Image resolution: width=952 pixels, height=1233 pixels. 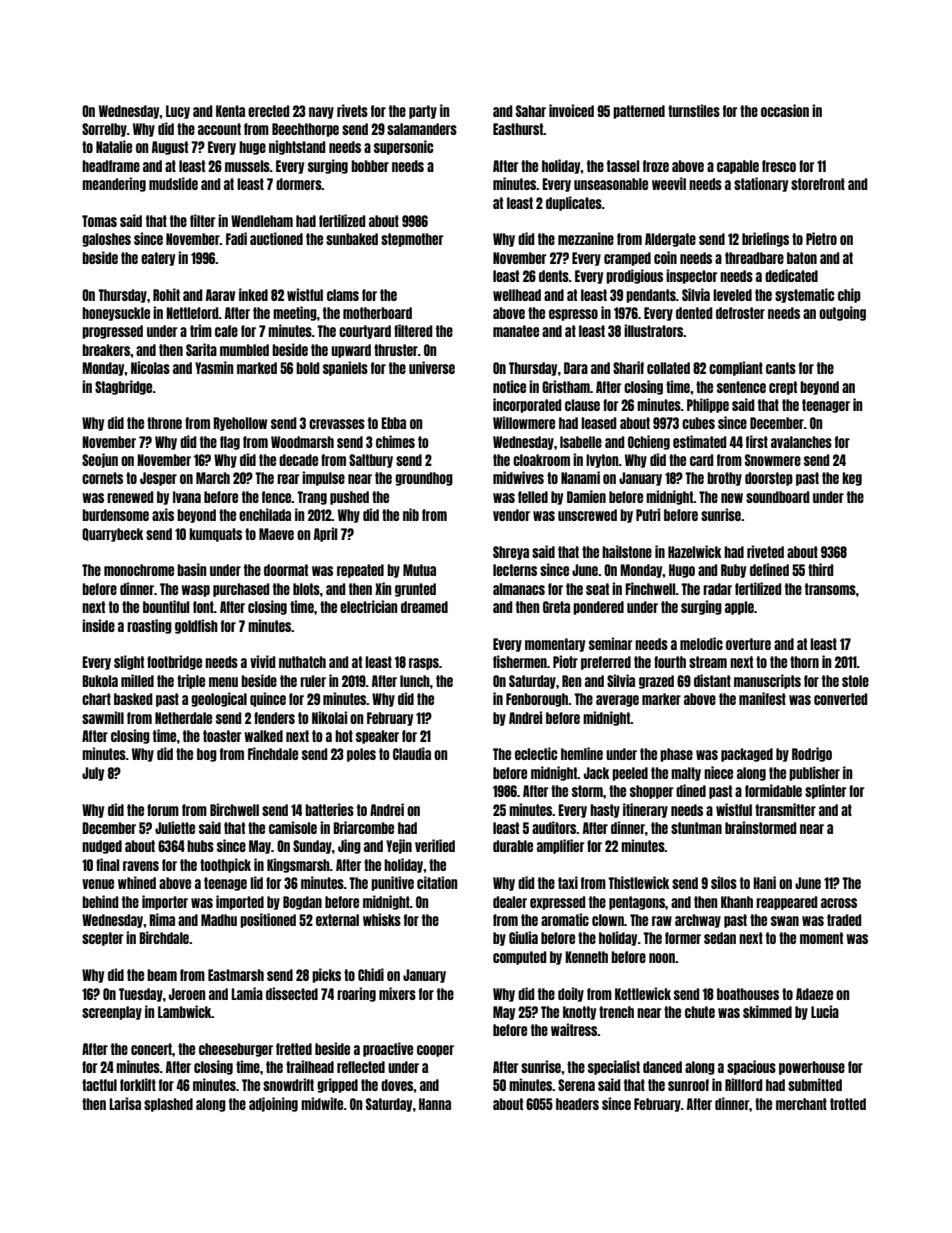 I want to click on transoms, so click(x=830, y=589).
